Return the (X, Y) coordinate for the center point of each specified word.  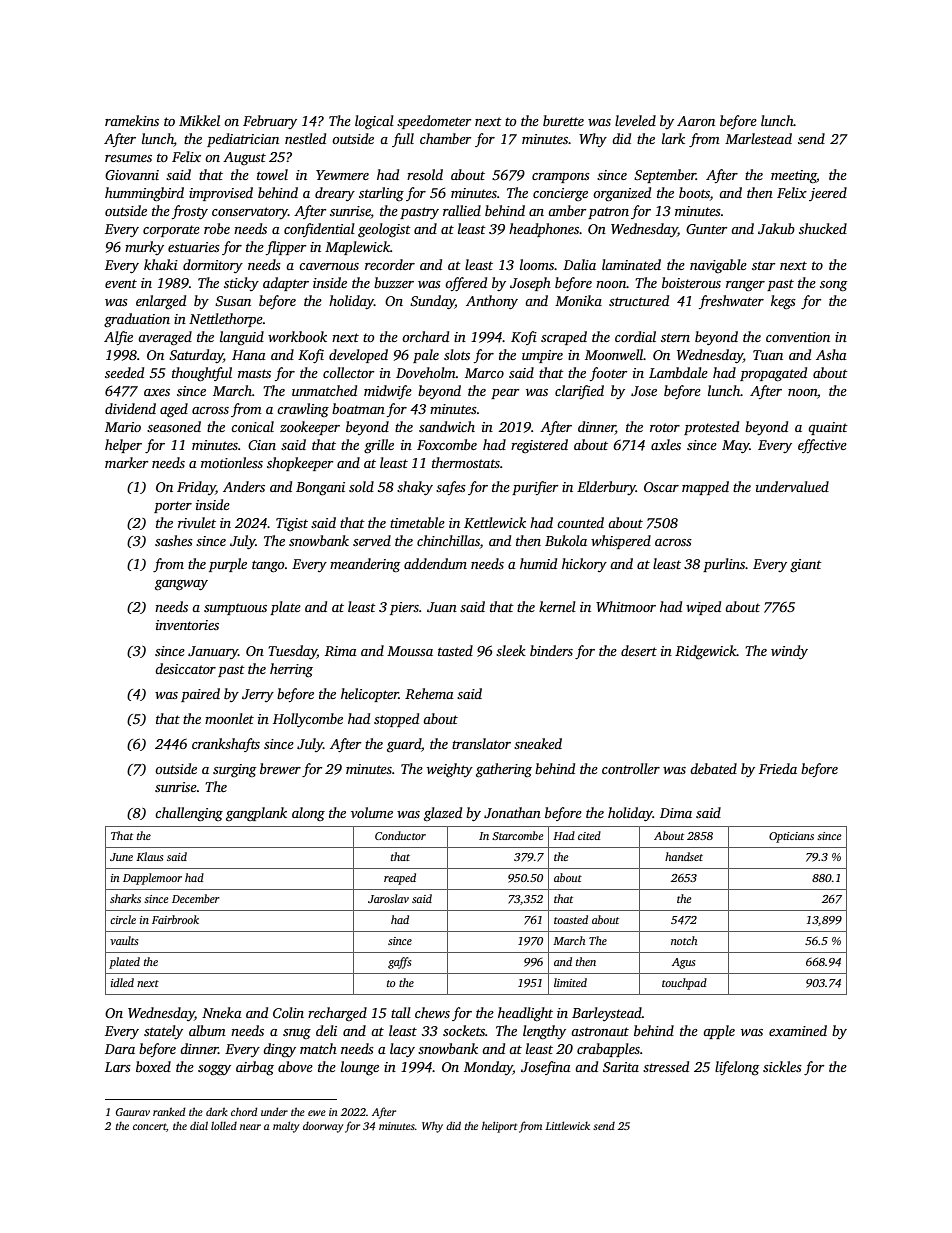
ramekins (132, 120)
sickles (782, 1066)
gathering (504, 770)
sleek (511, 650)
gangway (181, 585)
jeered (828, 194)
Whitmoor (626, 606)
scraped (564, 338)
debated (713, 768)
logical (374, 122)
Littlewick (567, 1125)
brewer (280, 768)
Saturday (196, 356)
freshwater (731, 302)
